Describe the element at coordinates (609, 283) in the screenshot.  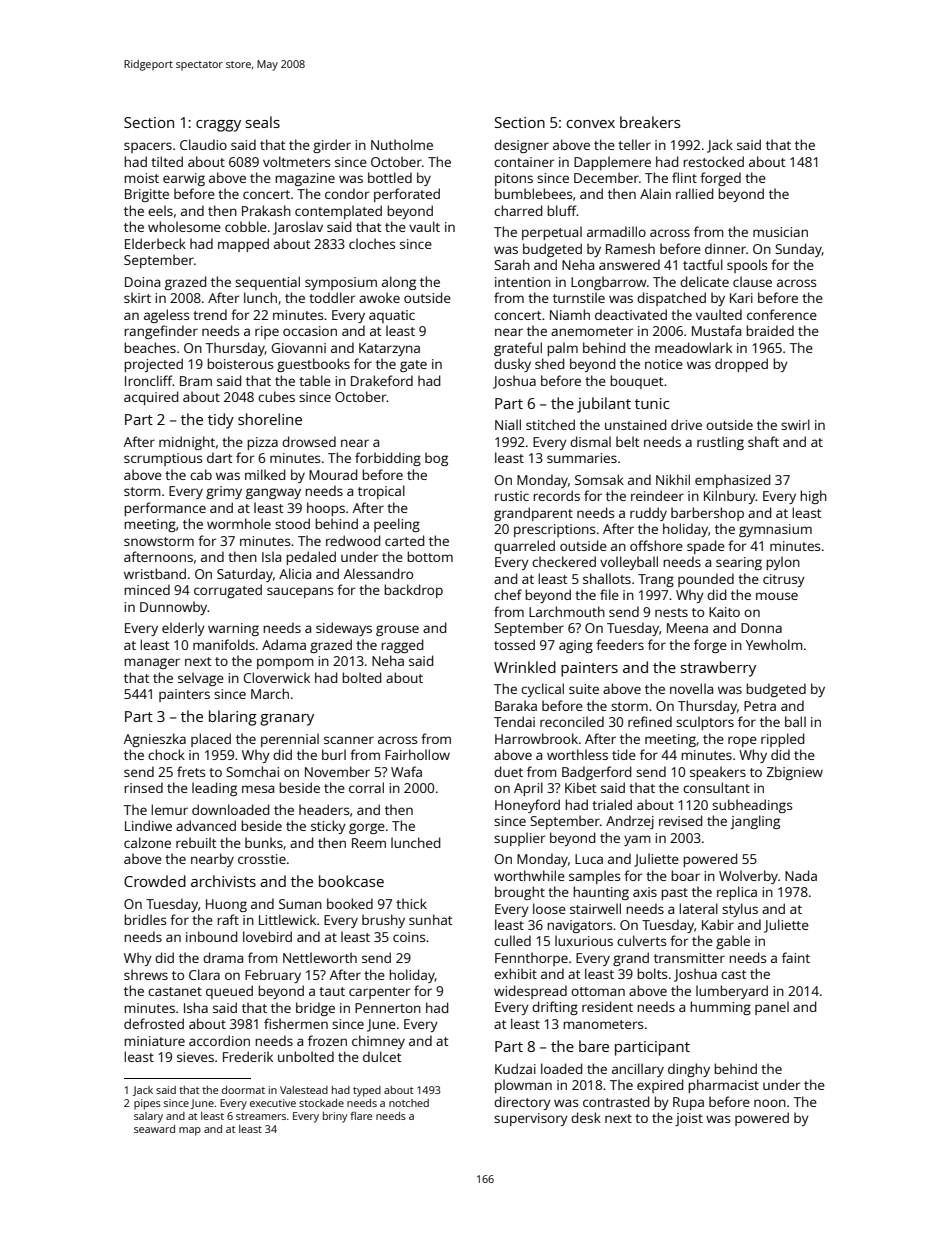
I see `Longbarrow` at that location.
